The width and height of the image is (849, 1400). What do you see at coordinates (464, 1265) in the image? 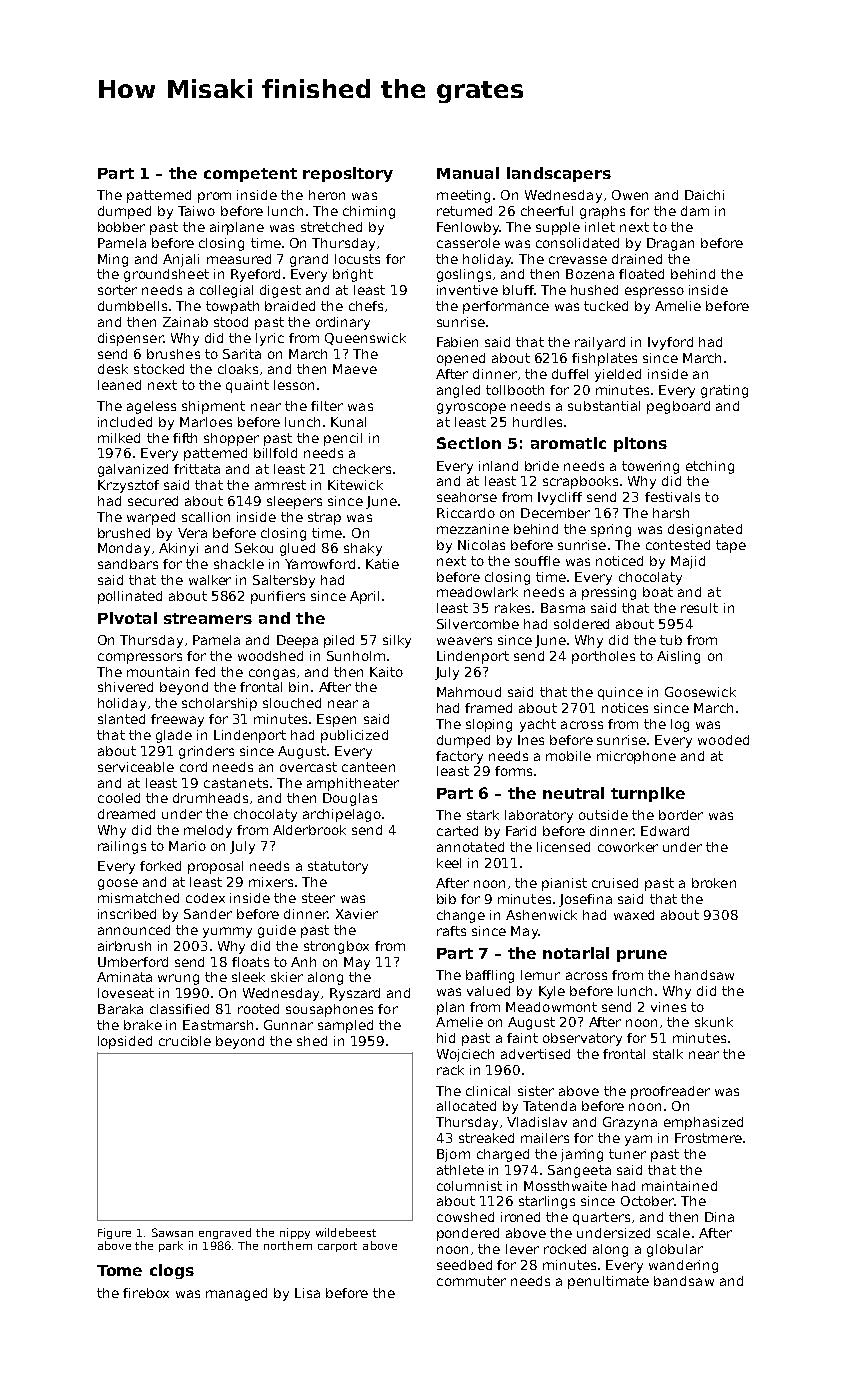
I see `seedbed` at bounding box center [464, 1265].
